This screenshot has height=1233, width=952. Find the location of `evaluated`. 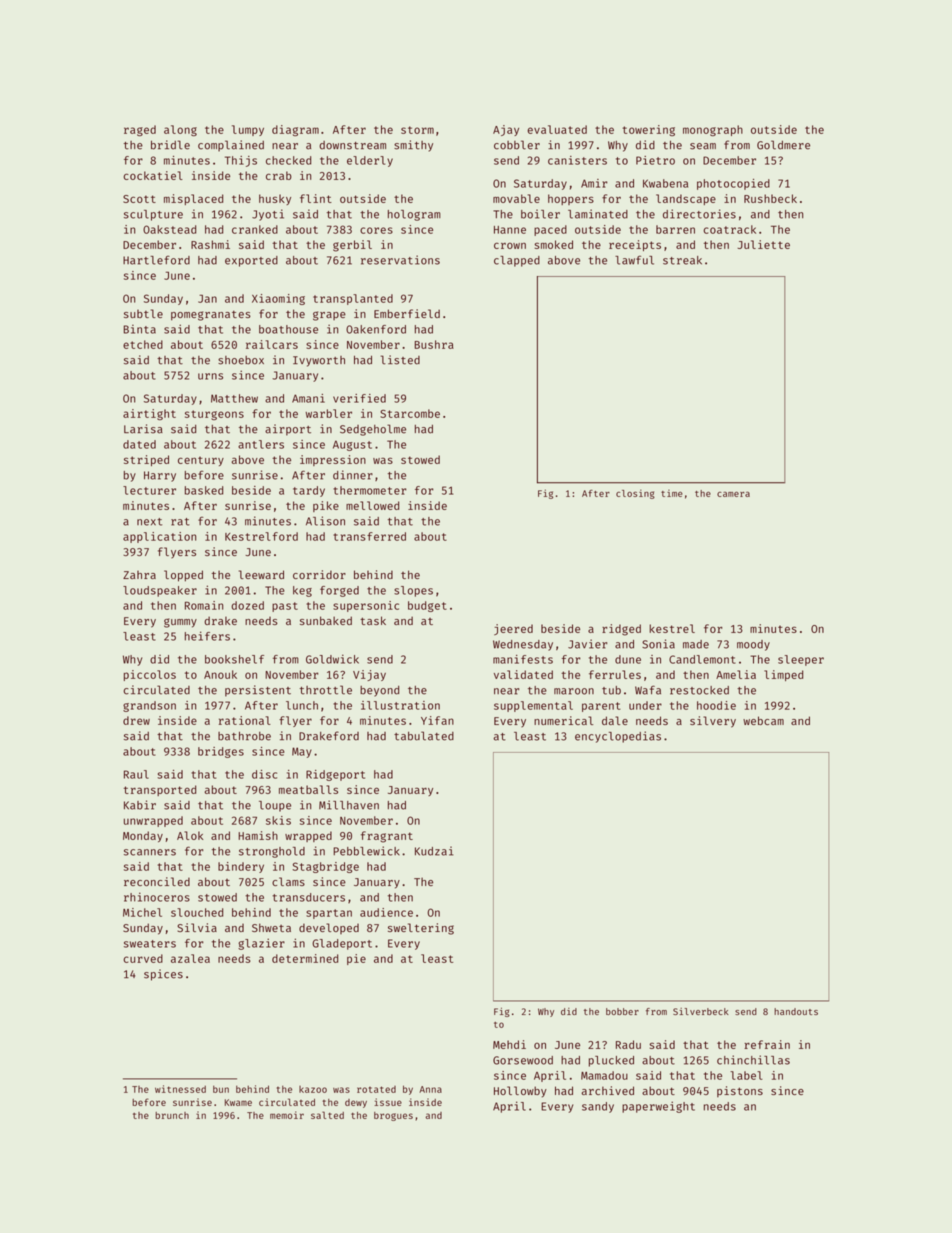

evaluated is located at coordinates (557, 129).
